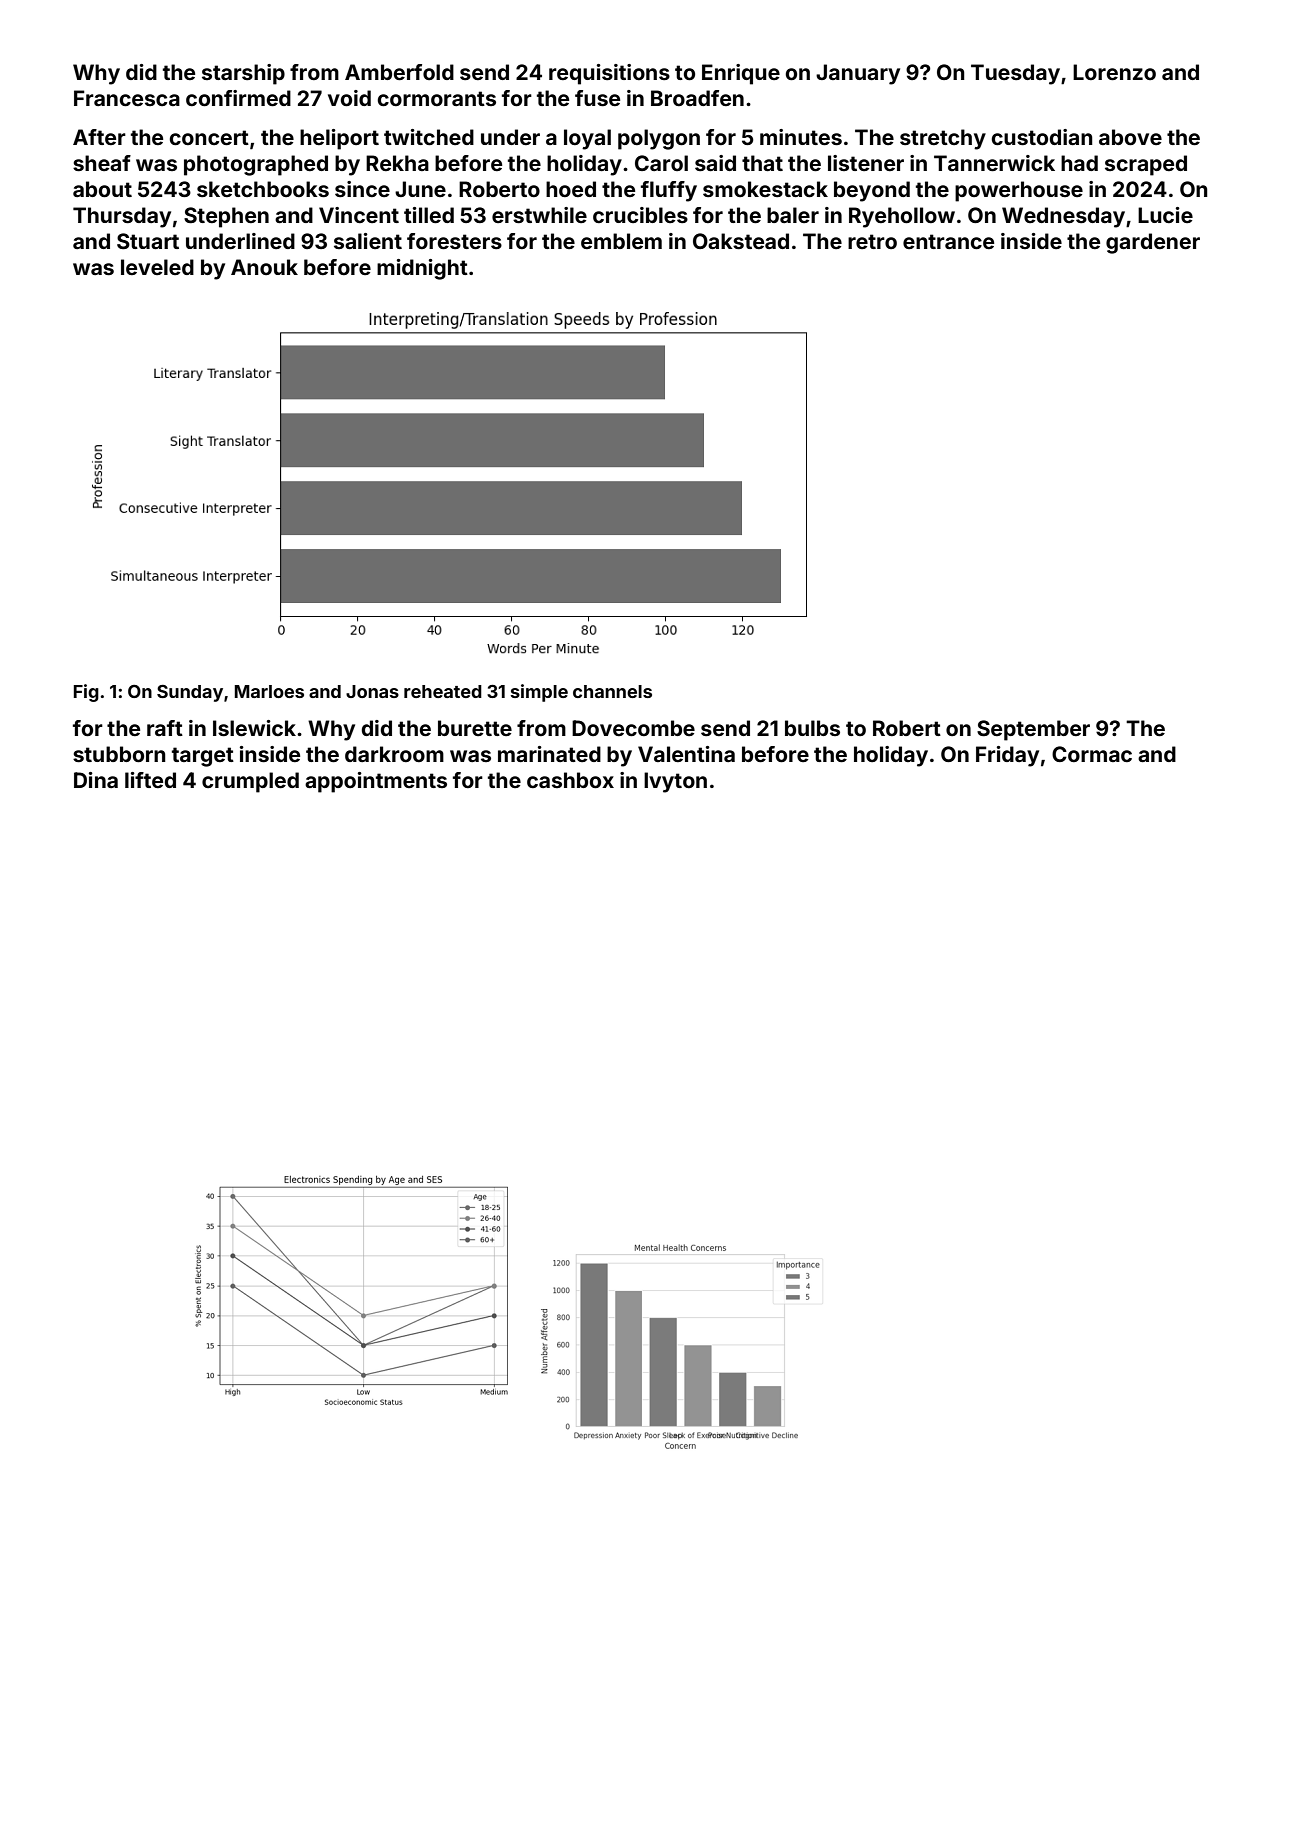 The width and height of the screenshot is (1290, 1824). I want to click on foresters, so click(454, 241).
